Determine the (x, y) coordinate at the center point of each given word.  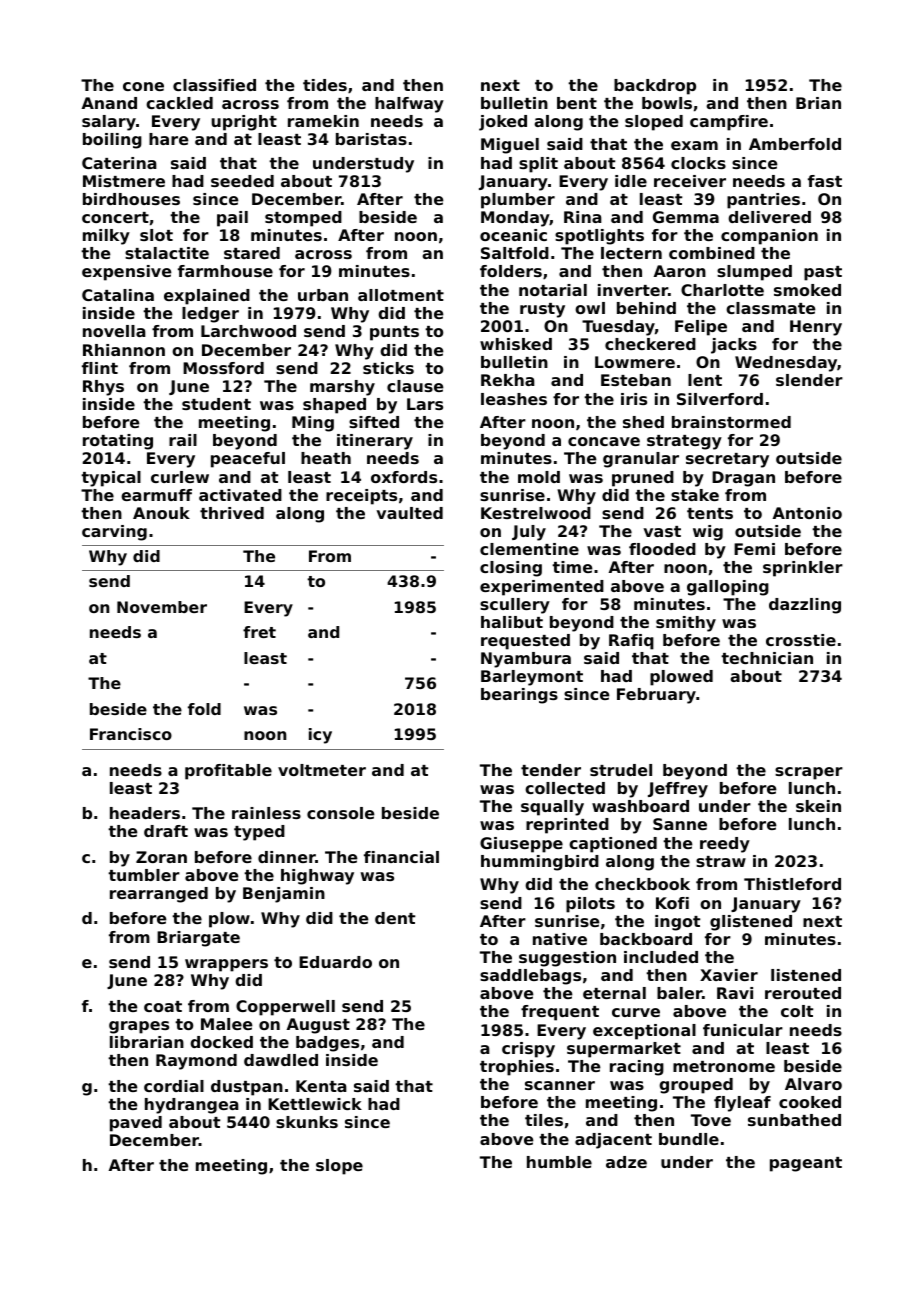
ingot (677, 923)
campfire (729, 123)
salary (109, 123)
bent (577, 103)
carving (114, 533)
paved (136, 1124)
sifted (374, 422)
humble (559, 1162)
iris (634, 399)
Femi (754, 549)
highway (317, 877)
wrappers (226, 965)
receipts (361, 497)
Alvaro (813, 1084)
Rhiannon (124, 350)
